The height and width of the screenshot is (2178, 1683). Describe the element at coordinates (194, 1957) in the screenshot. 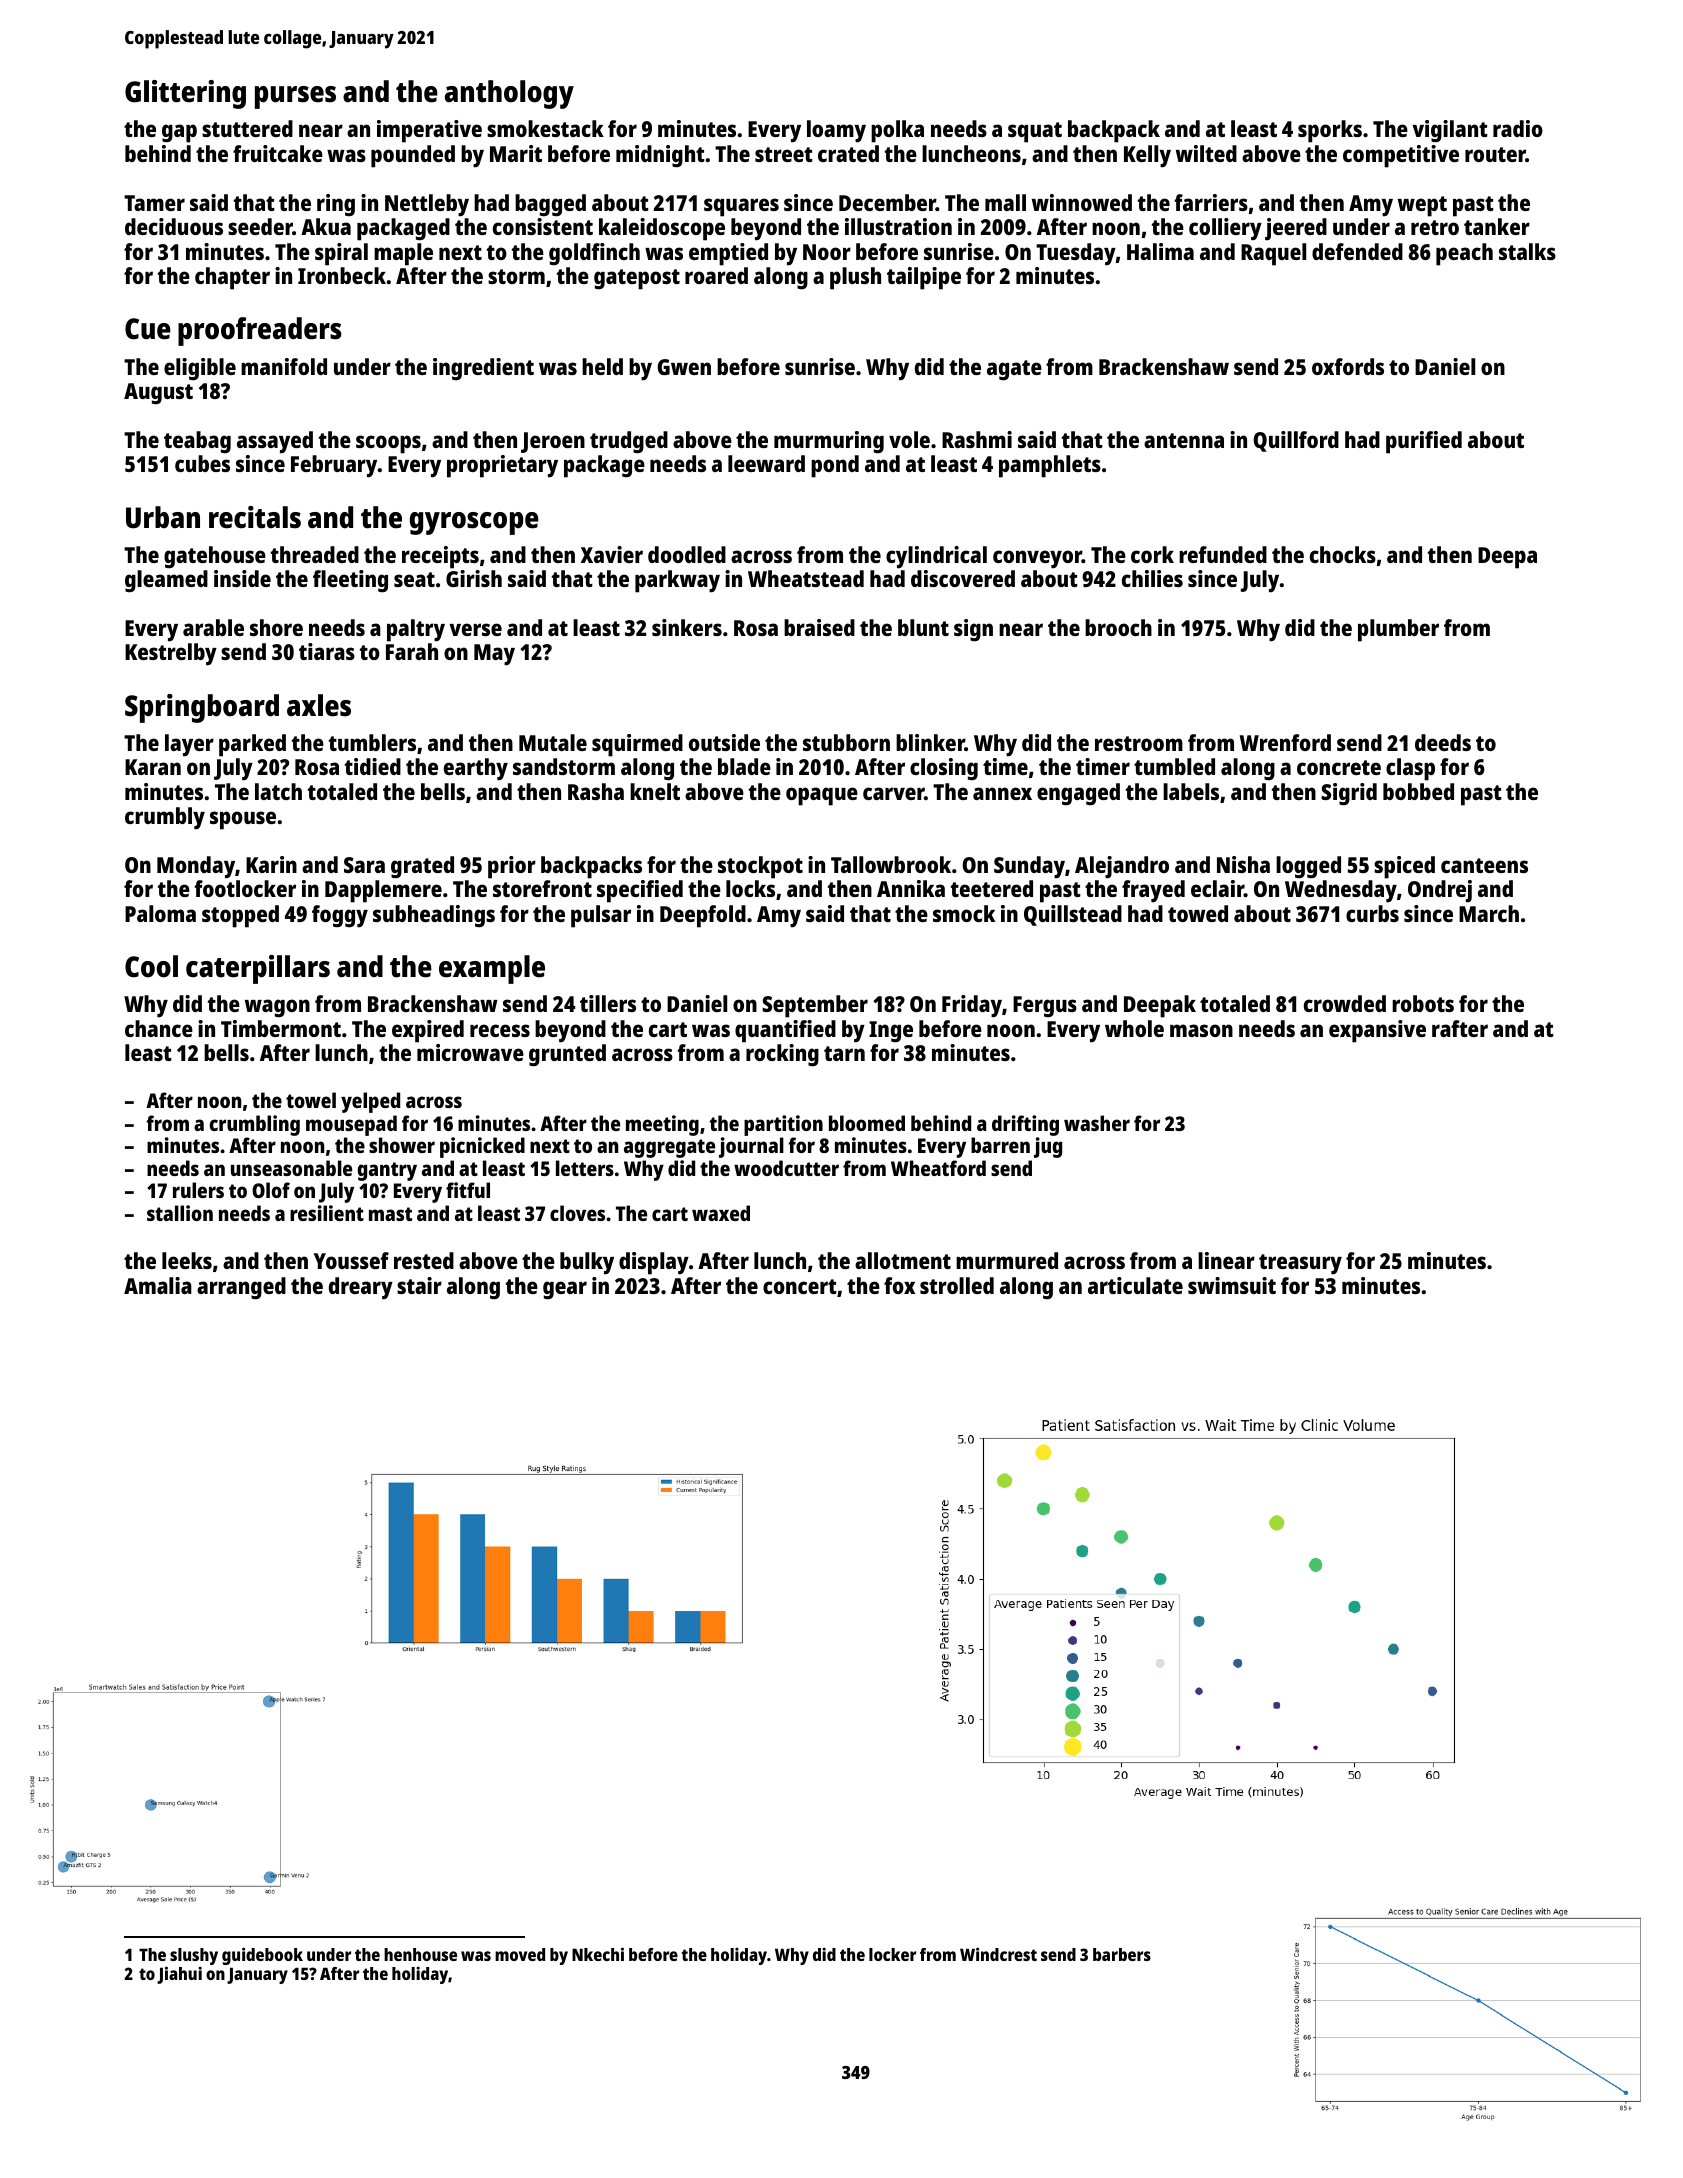

I see `slushy` at that location.
